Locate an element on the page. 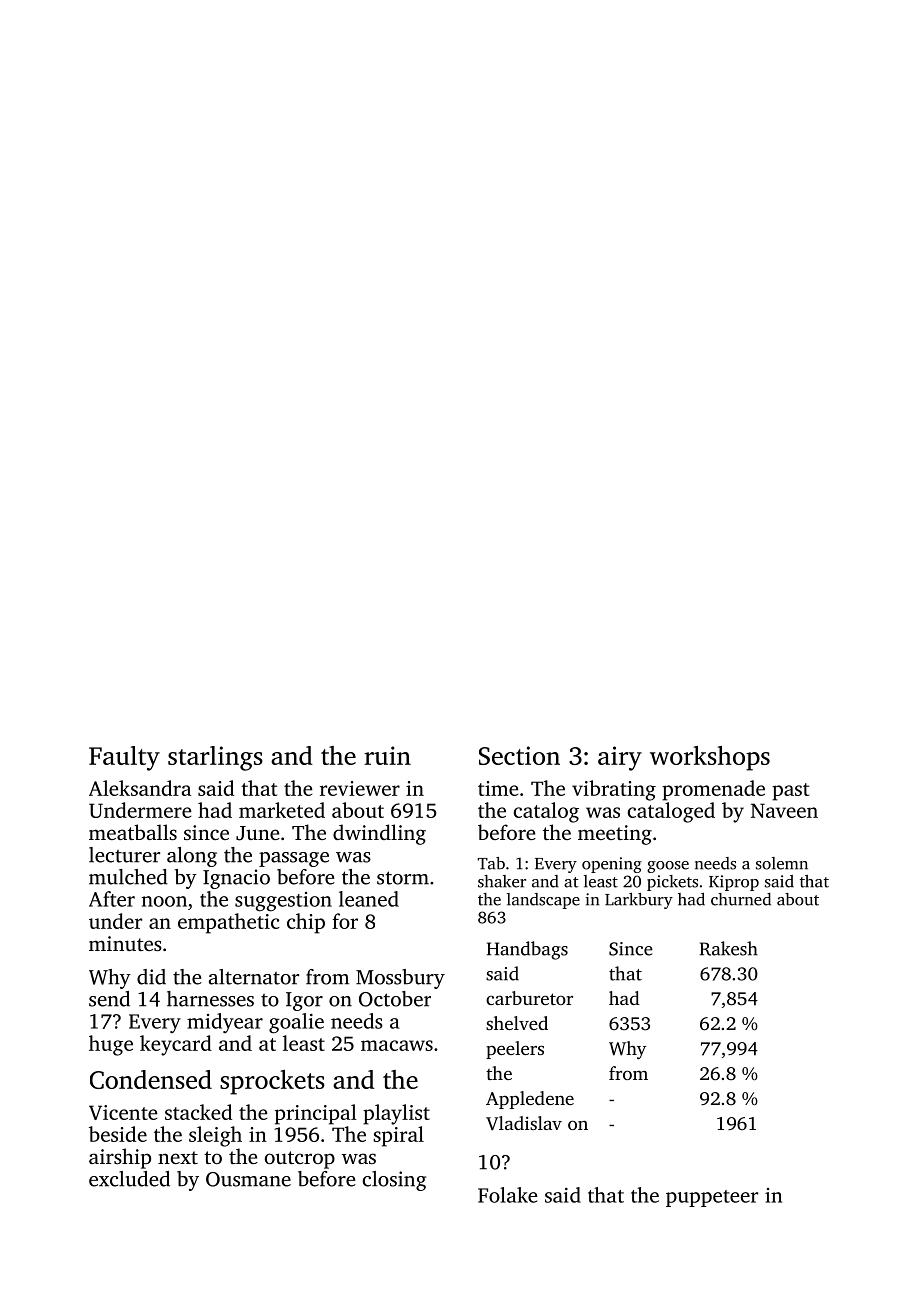  send is located at coordinates (109, 999).
